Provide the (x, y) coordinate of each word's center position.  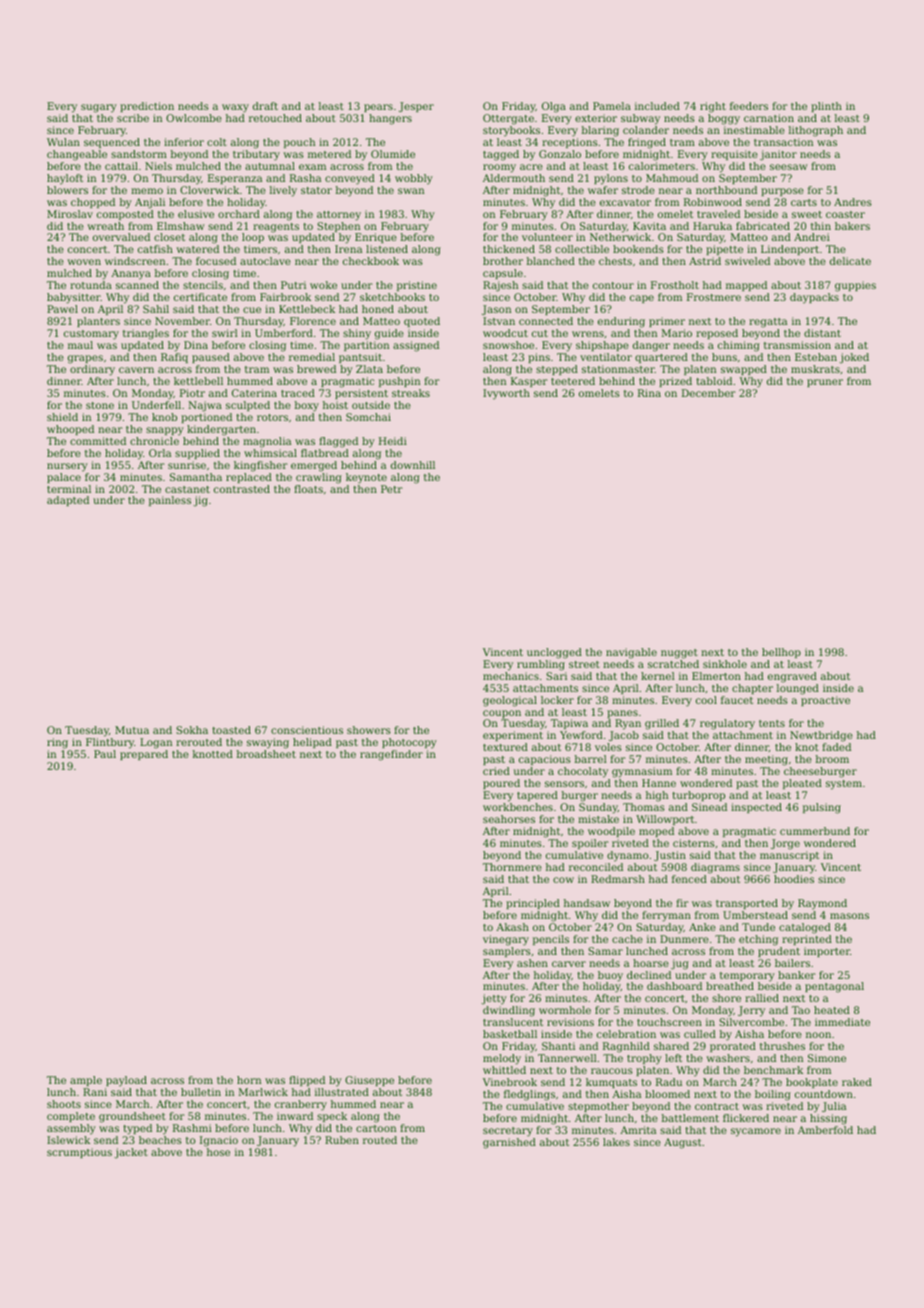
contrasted (242, 489)
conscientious (307, 730)
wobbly (414, 179)
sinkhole (725, 664)
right (713, 107)
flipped (307, 1081)
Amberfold (825, 1130)
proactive (825, 701)
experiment (513, 736)
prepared (144, 755)
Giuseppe (369, 1081)
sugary (99, 108)
